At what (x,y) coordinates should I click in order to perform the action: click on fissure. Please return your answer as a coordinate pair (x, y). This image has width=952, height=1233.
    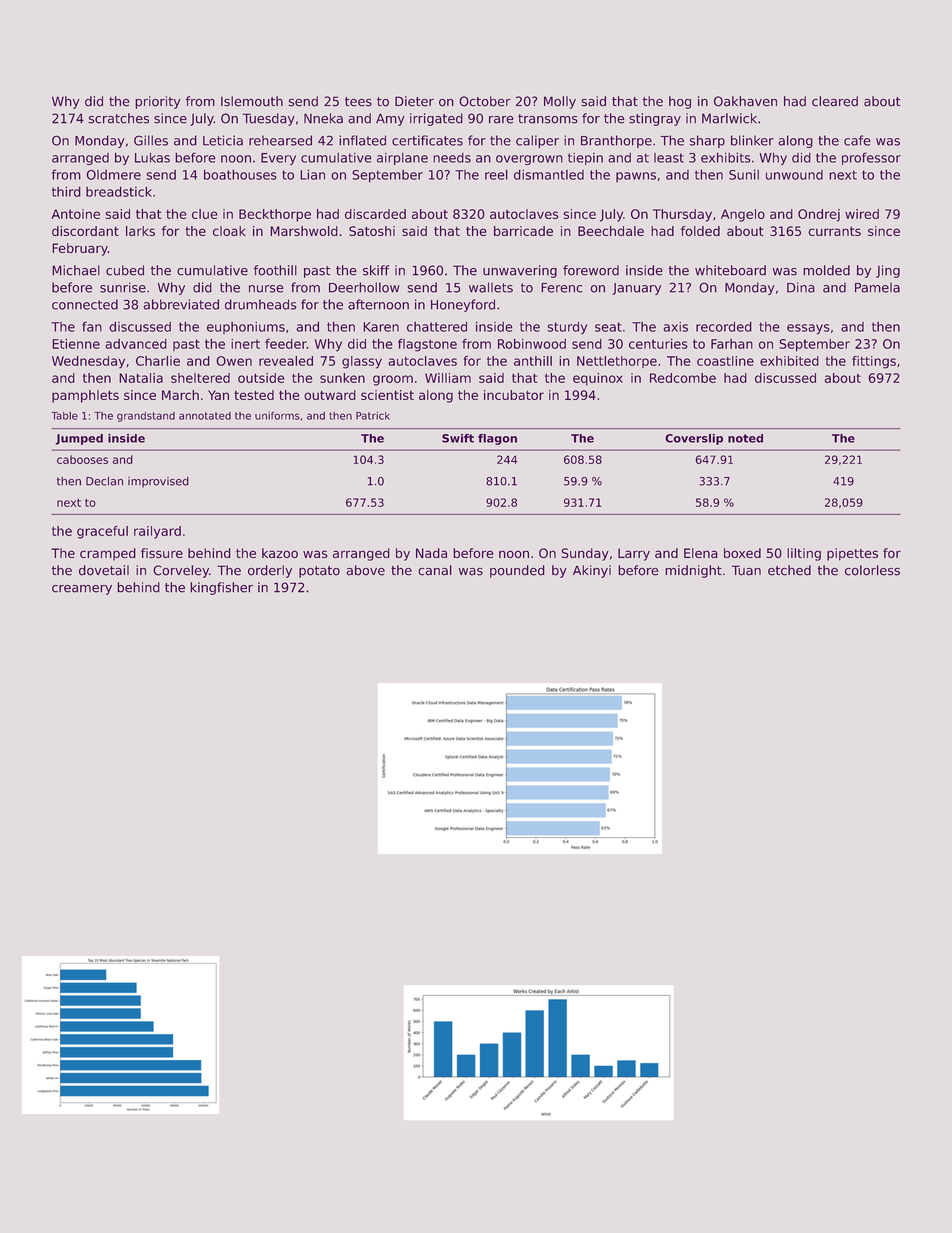
    Looking at the image, I should click on (162, 553).
